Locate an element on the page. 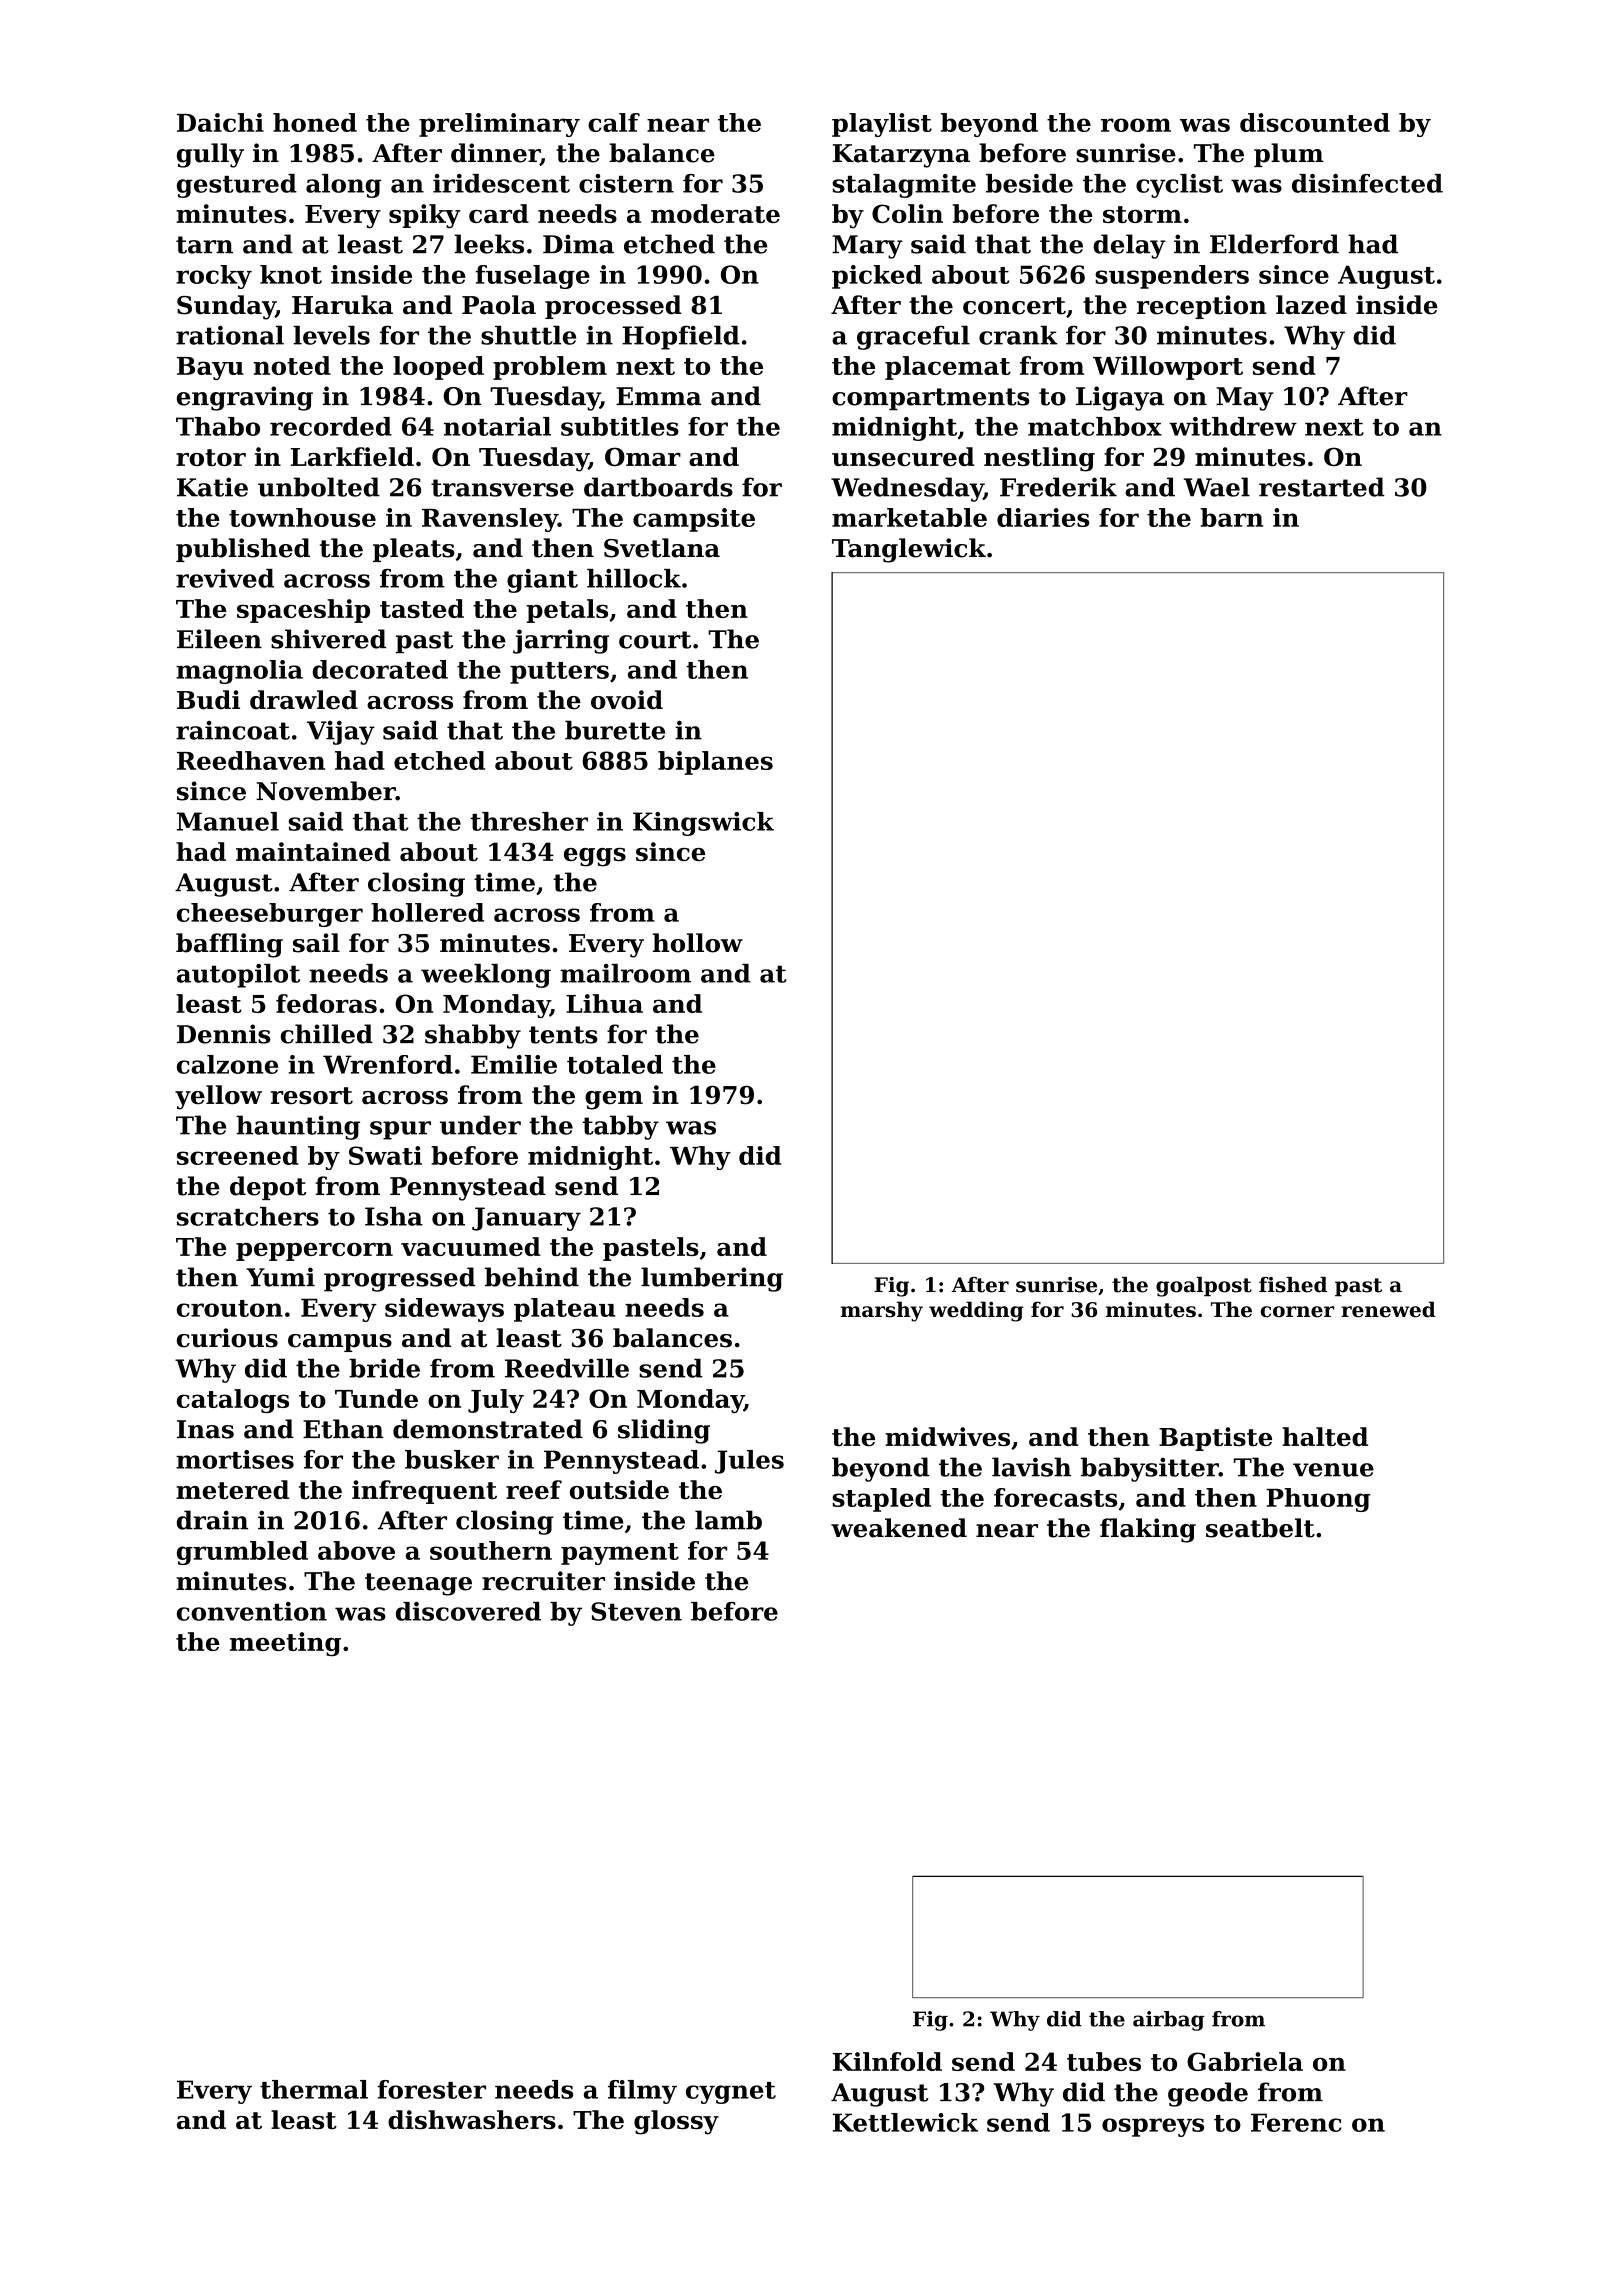 Image resolution: width=1620 pixels, height=2292 pixels. unbolted is located at coordinates (319, 487).
